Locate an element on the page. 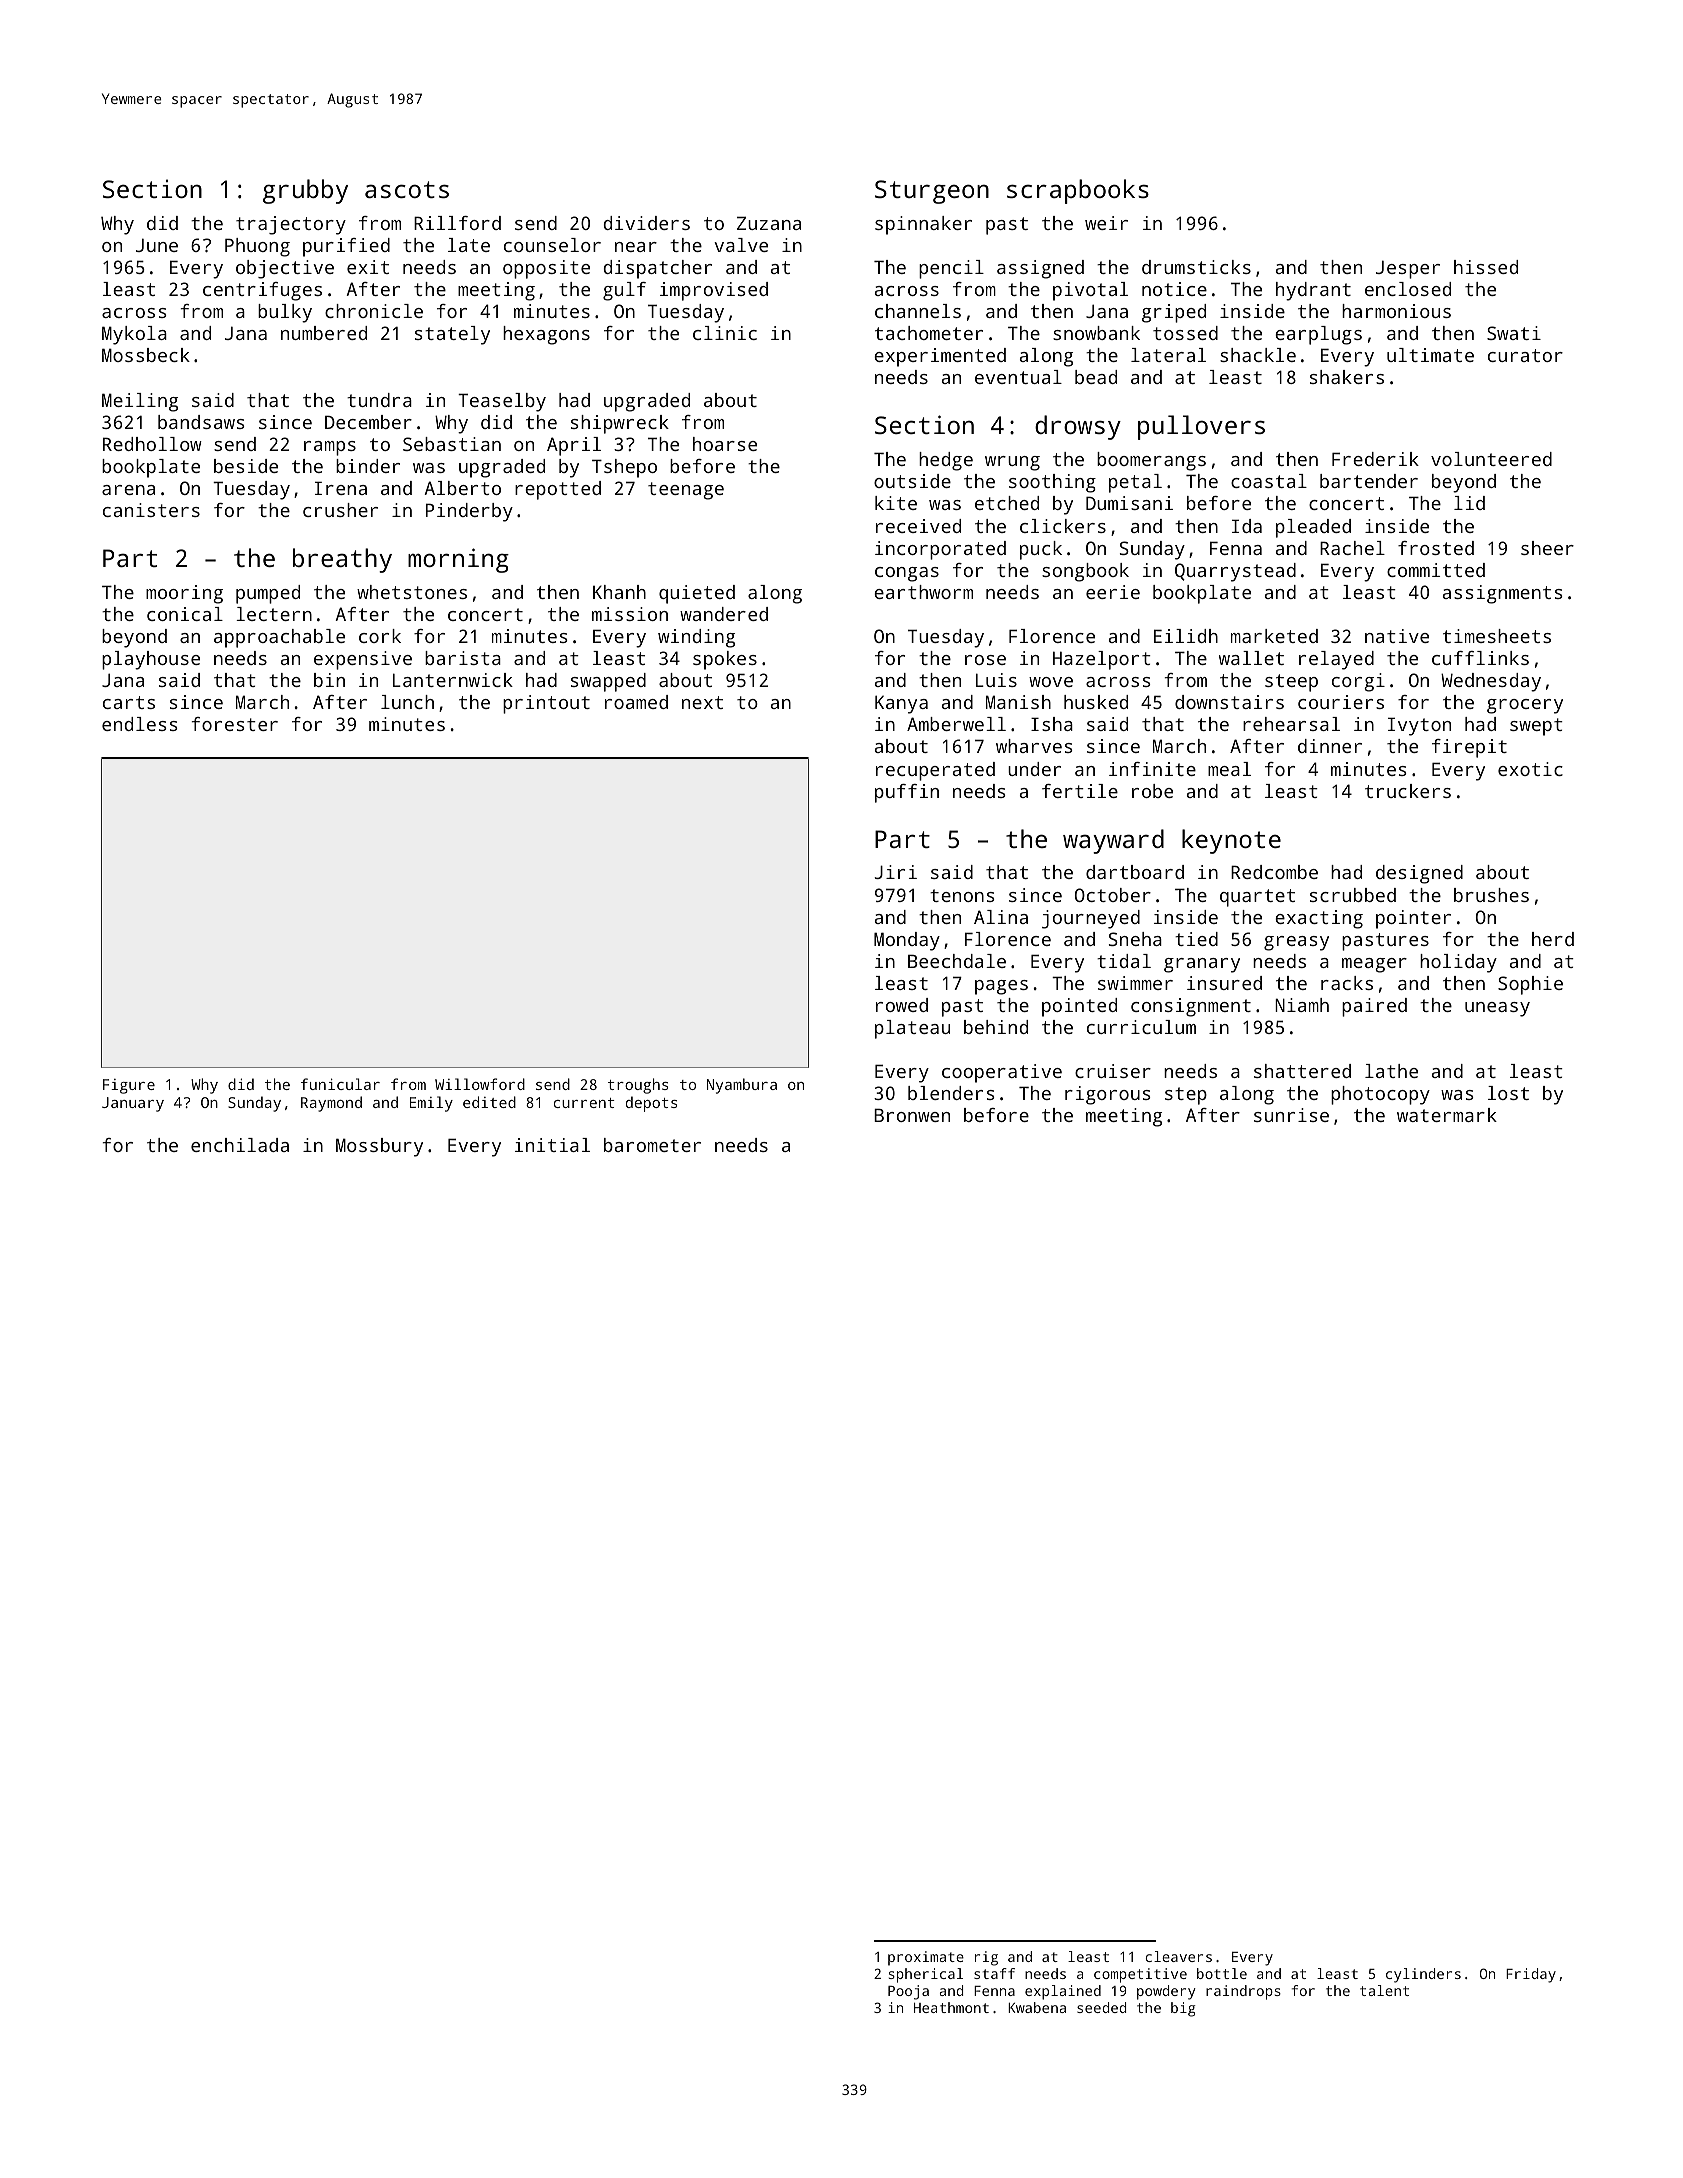 The height and width of the document is (2178, 1683). Friday is located at coordinates (1531, 1975).
